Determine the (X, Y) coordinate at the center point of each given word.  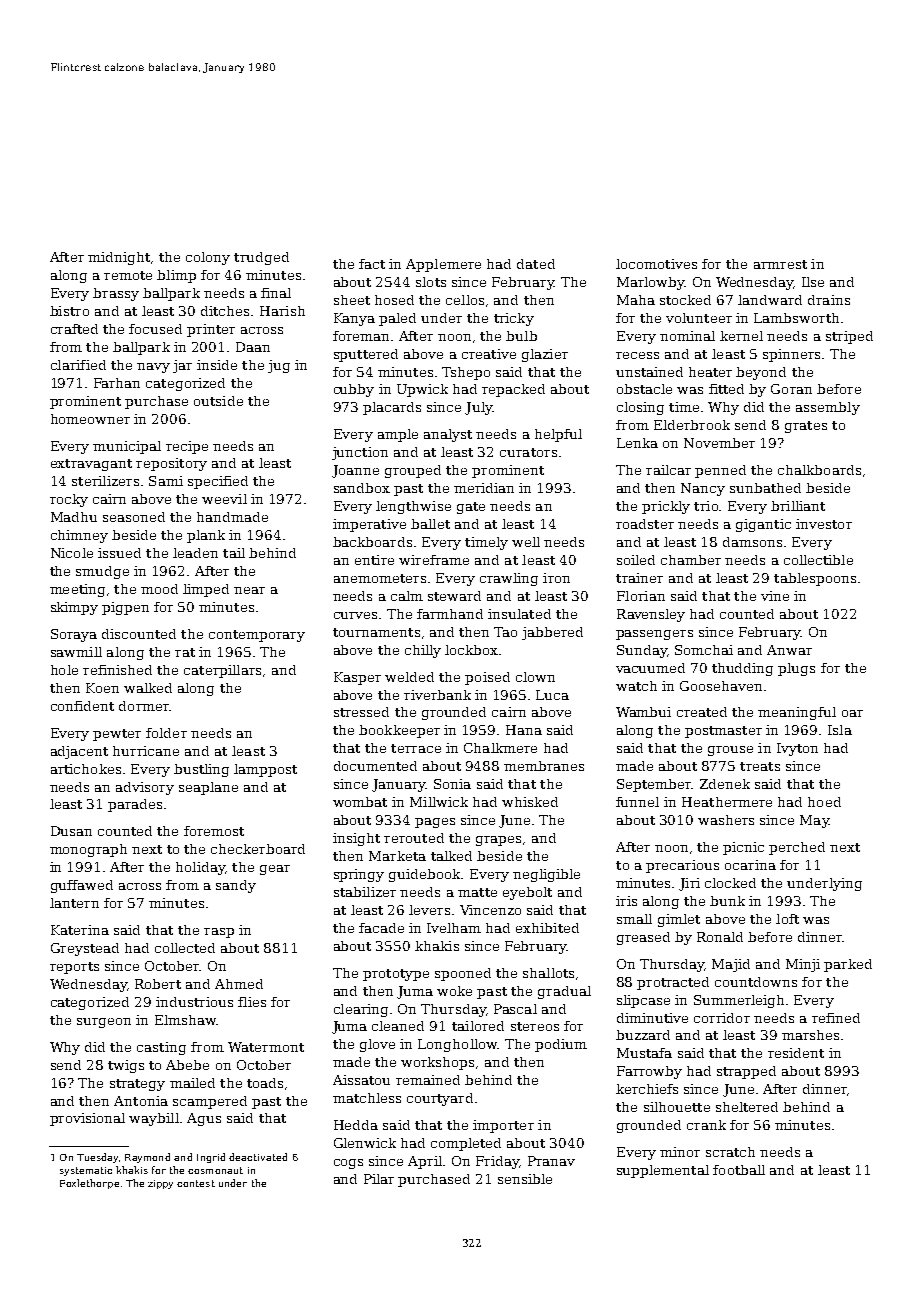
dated (536, 264)
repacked (513, 390)
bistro (69, 311)
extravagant (91, 465)
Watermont (266, 1047)
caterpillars (222, 671)
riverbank (437, 695)
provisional (87, 1119)
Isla (840, 730)
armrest (780, 264)
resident (796, 1053)
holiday (200, 868)
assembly (828, 408)
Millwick (439, 802)
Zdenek (725, 784)
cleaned (398, 1026)
